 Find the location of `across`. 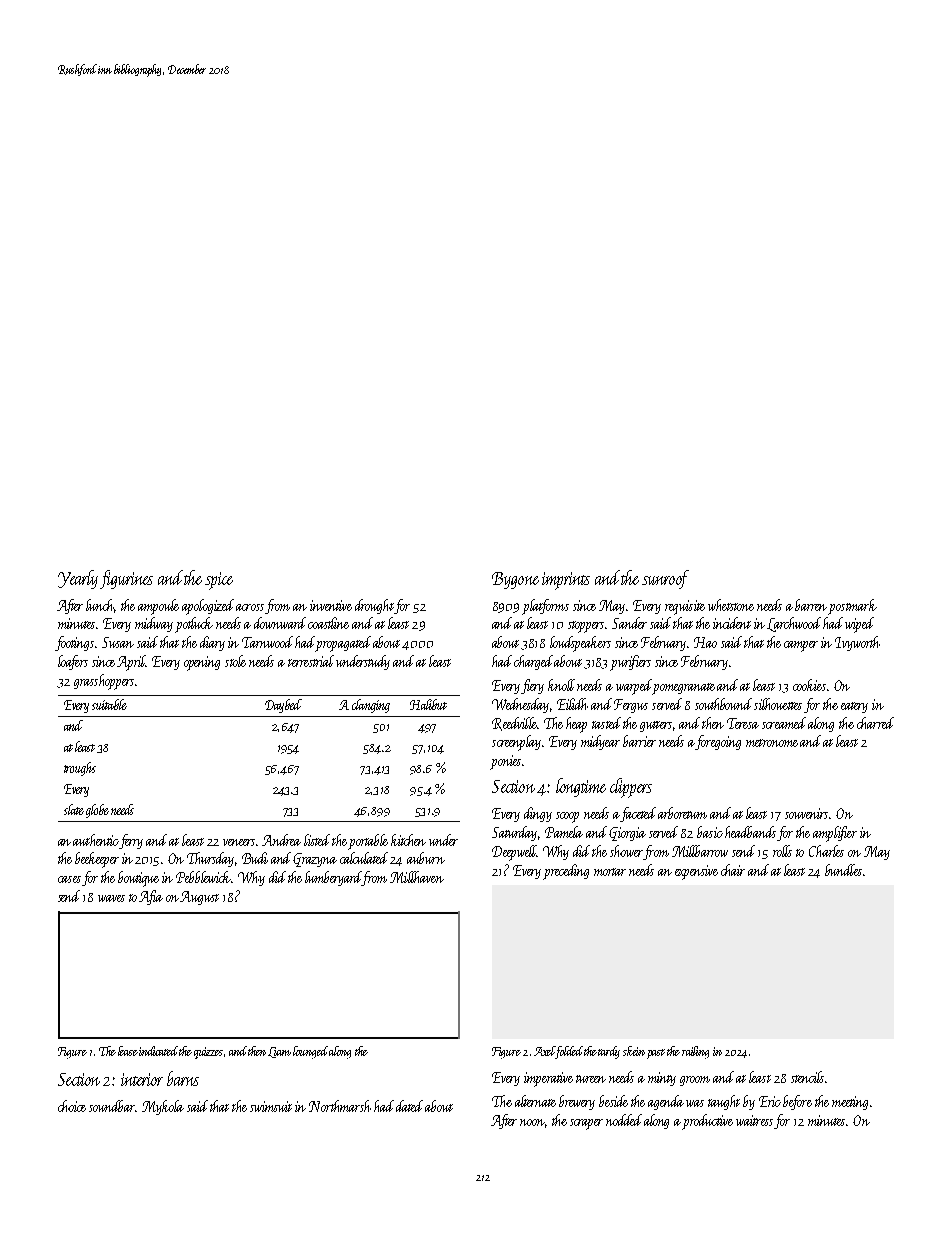

across is located at coordinates (250, 607).
